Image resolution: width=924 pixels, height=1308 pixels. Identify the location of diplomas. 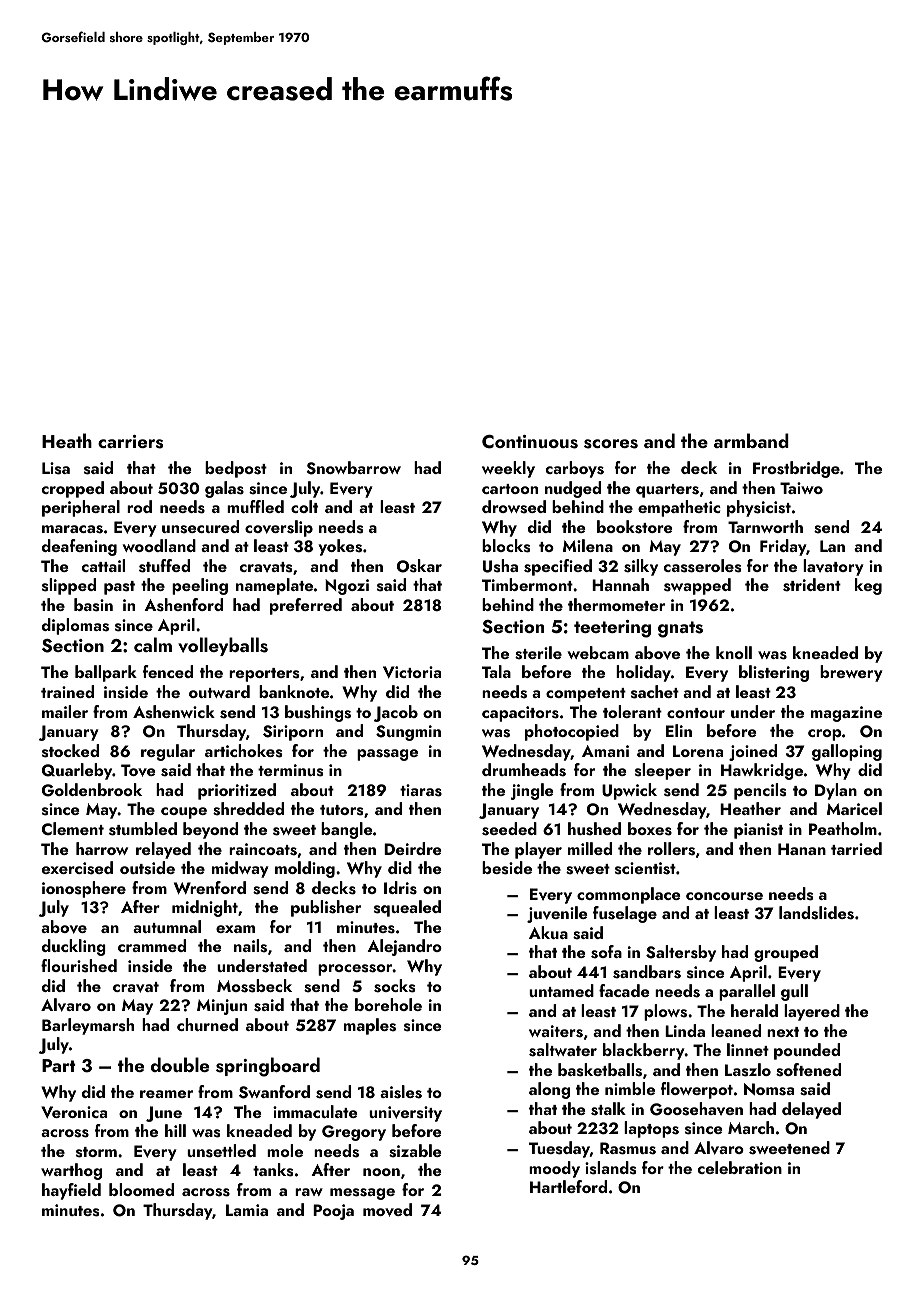
(75, 626).
